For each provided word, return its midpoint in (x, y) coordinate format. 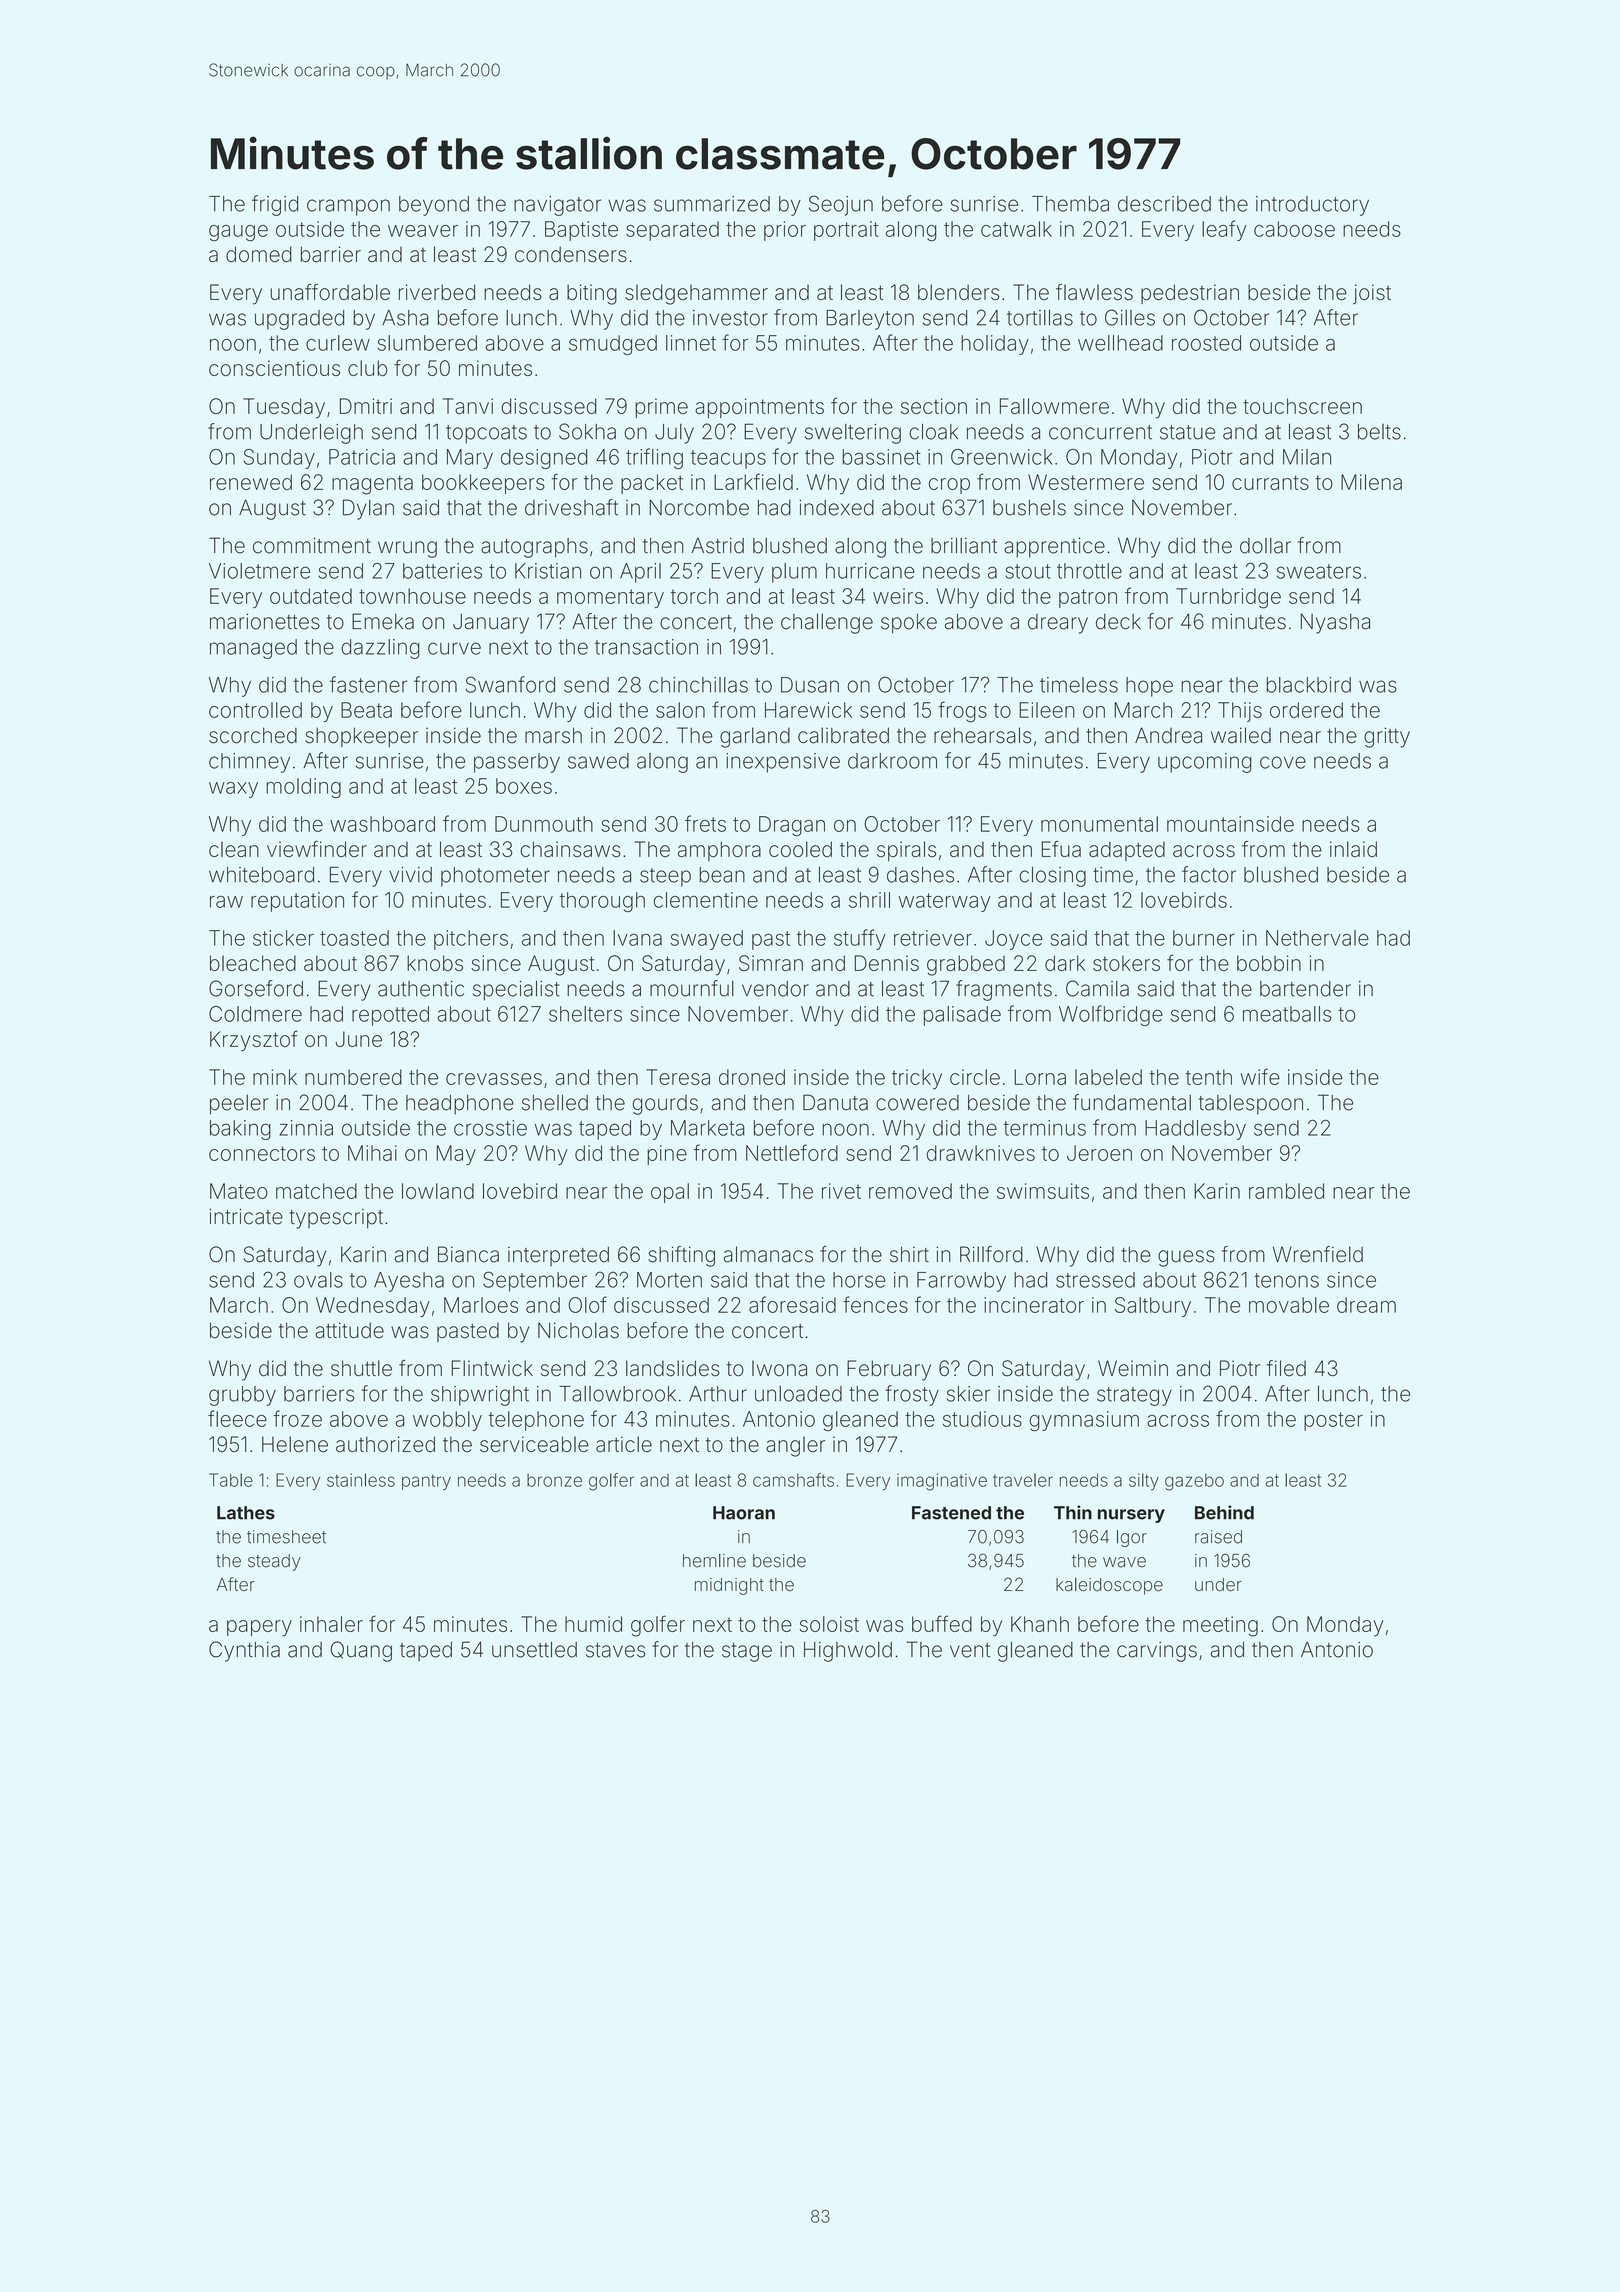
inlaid (1353, 849)
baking (240, 1130)
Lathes (246, 1513)
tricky (917, 1079)
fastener (368, 684)
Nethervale (1317, 938)
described (1164, 204)
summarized (712, 204)
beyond (434, 206)
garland (755, 737)
